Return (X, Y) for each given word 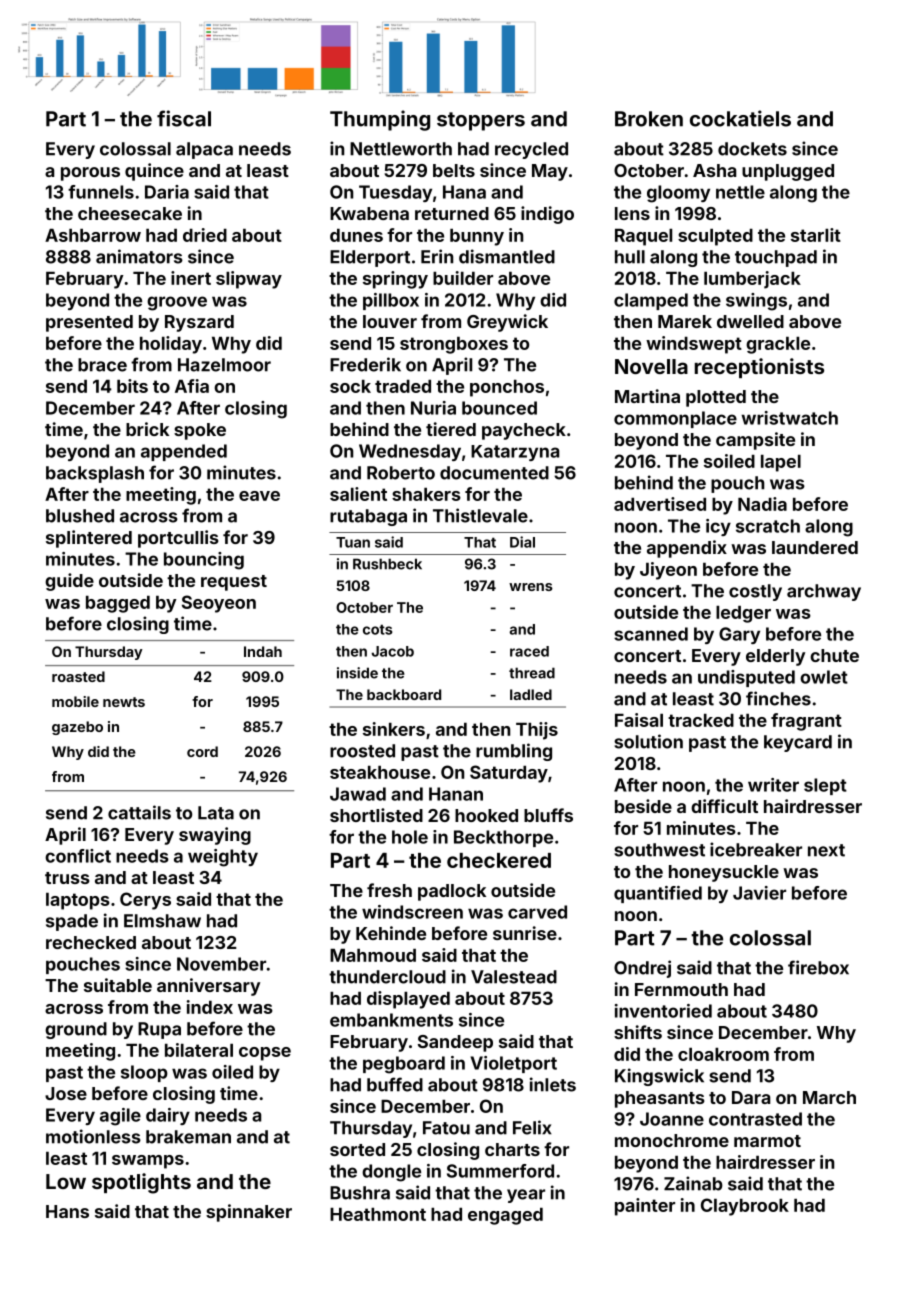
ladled (531, 694)
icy (718, 527)
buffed (395, 1084)
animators (139, 256)
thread (532, 673)
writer (773, 785)
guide (69, 582)
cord (202, 751)
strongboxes (454, 345)
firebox (818, 967)
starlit (816, 235)
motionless (93, 1136)
